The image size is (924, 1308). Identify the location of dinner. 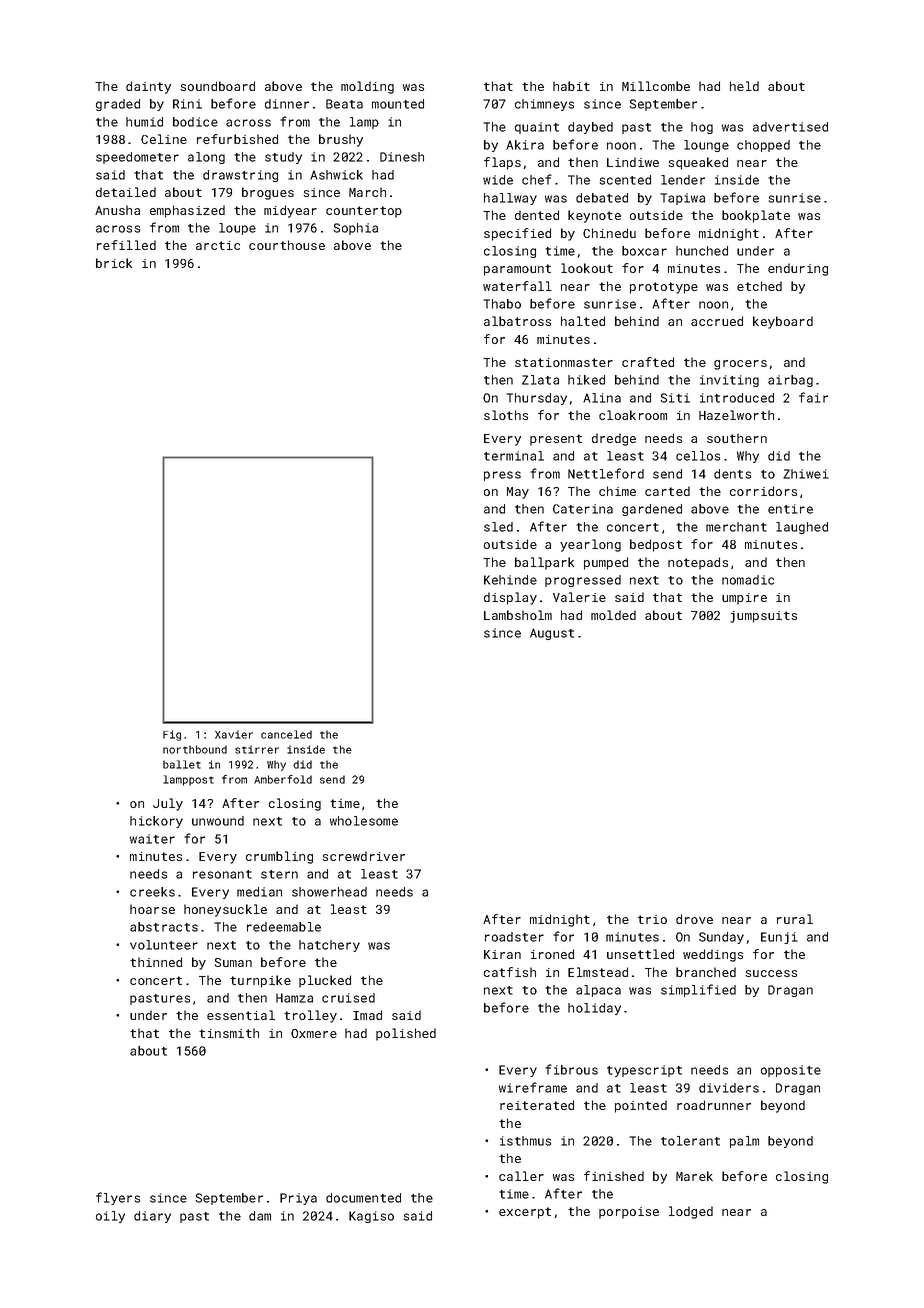
(287, 104).
